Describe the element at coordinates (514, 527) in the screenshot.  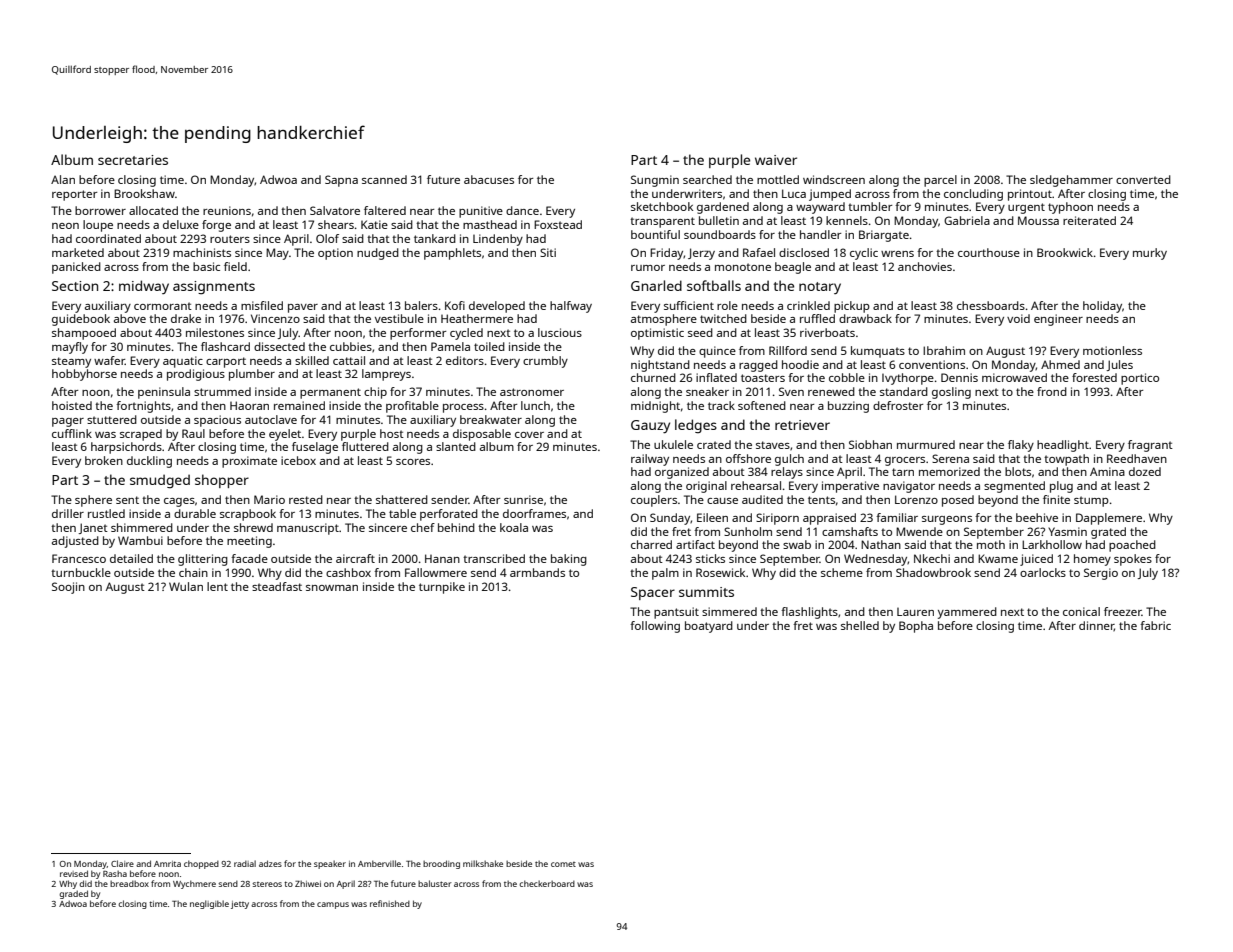
I see `koala` at that location.
